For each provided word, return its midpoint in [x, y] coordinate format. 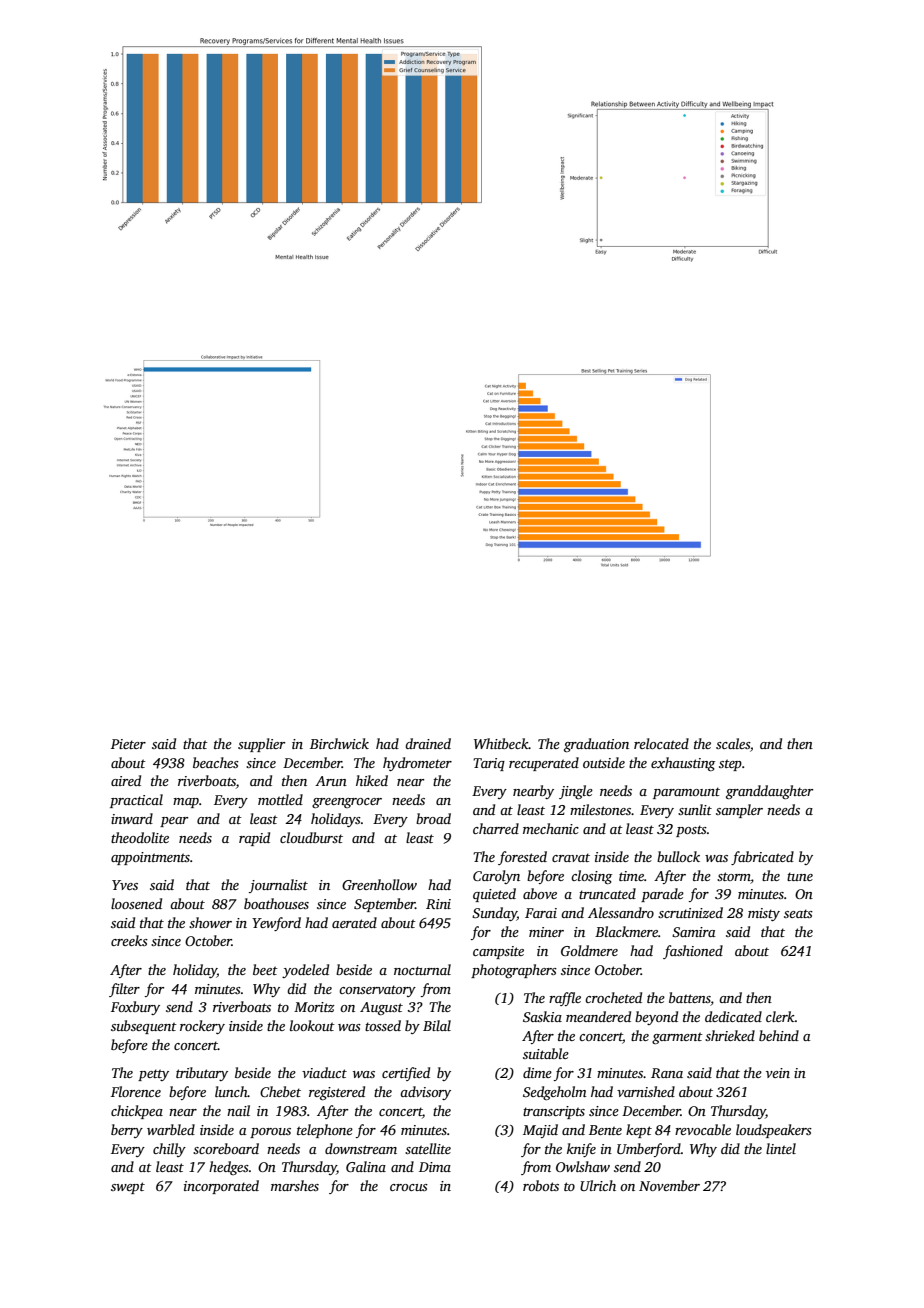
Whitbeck [501, 743]
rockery [202, 1027]
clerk [780, 1016]
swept [128, 1188]
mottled [280, 799]
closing [591, 877]
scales [733, 743]
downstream [361, 1148]
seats [798, 913]
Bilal [437, 1025]
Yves [125, 885]
